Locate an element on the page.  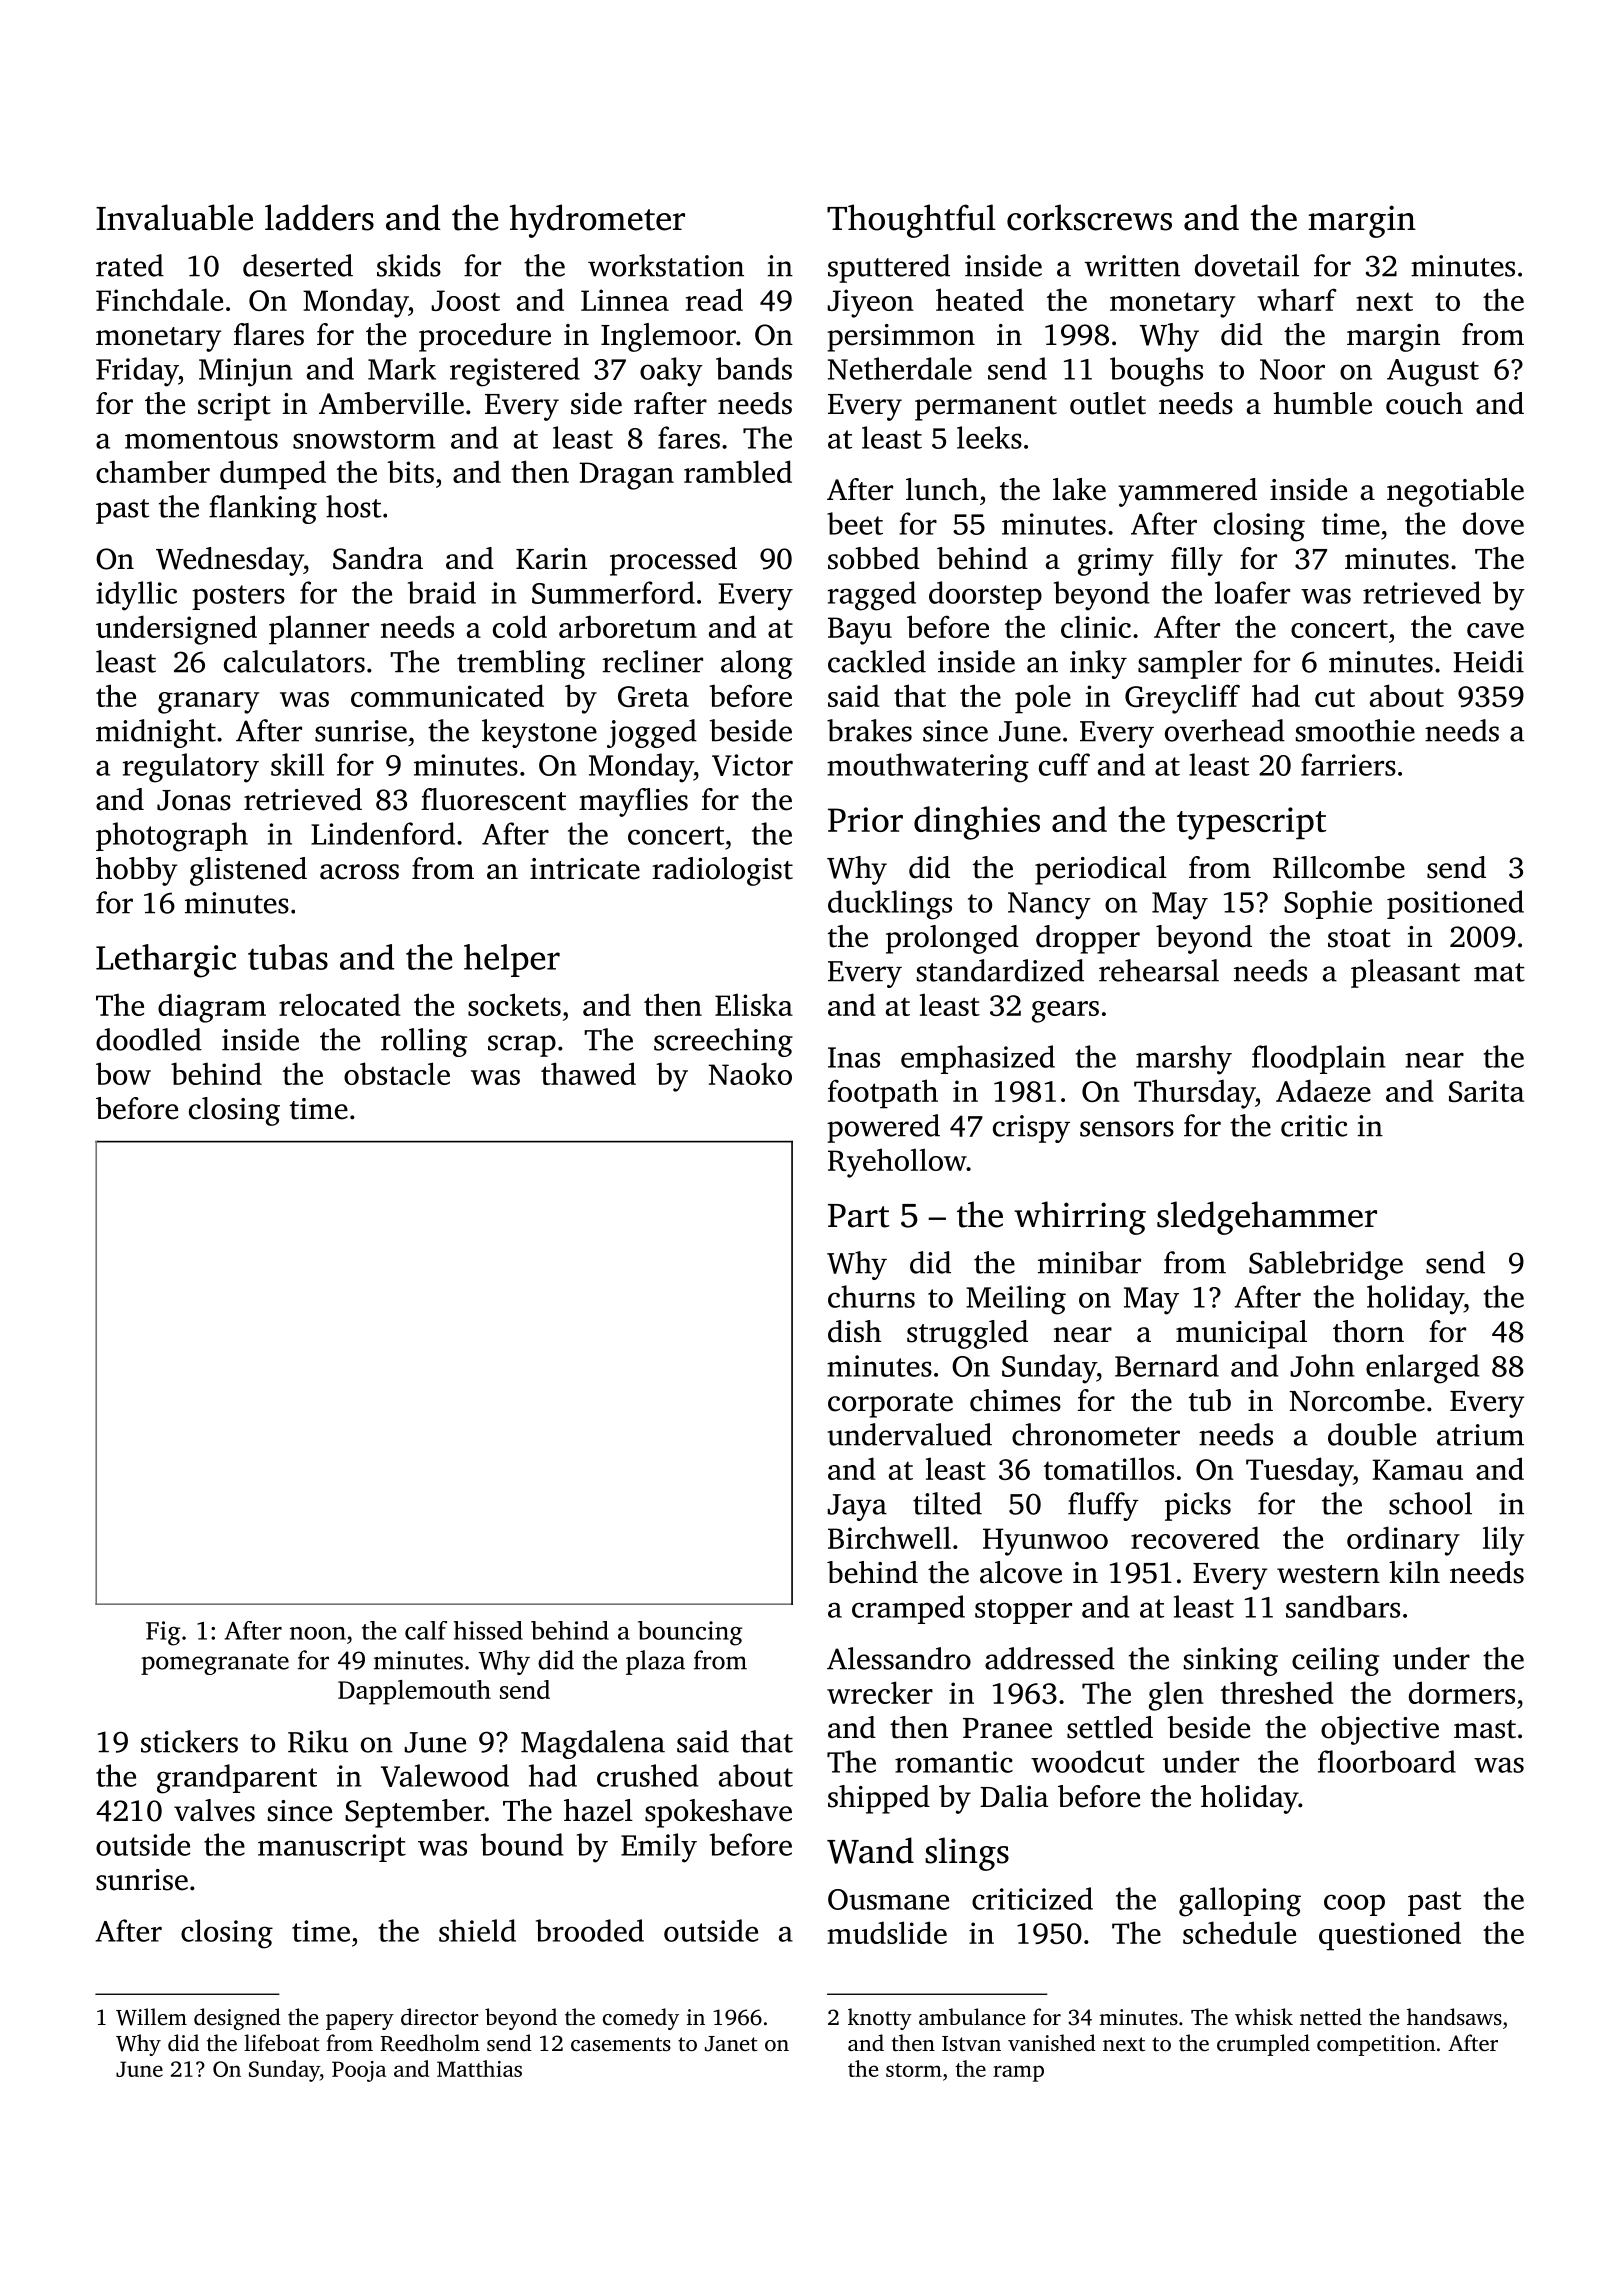
bow is located at coordinates (123, 1073).
